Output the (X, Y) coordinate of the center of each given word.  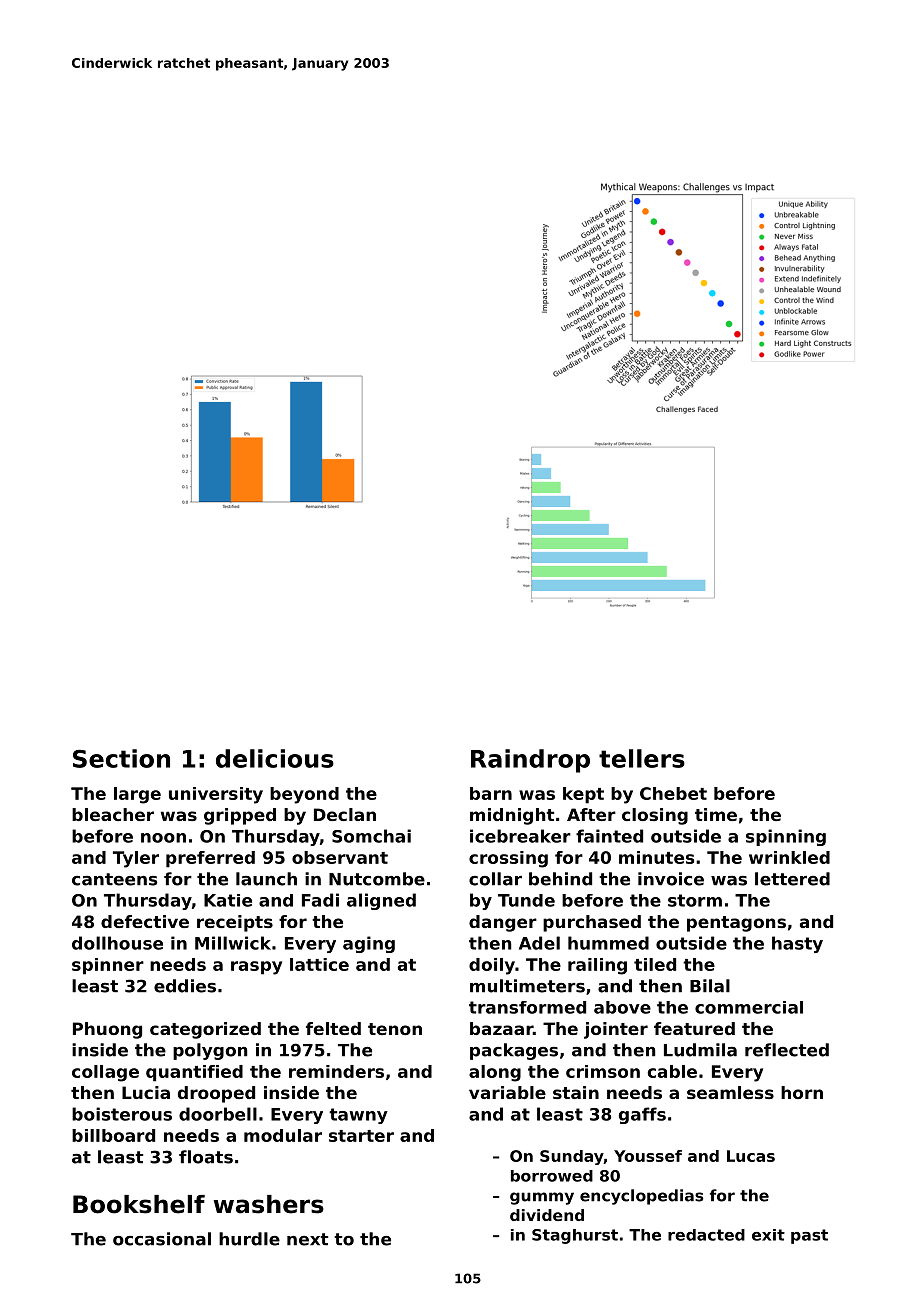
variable (507, 1092)
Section (121, 758)
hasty (797, 944)
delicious (275, 758)
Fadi (320, 900)
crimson (603, 1071)
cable (672, 1071)
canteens (114, 879)
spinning (786, 837)
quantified (194, 1073)
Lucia (146, 1092)
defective (145, 921)
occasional (162, 1239)
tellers (642, 758)
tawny (358, 1116)
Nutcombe (377, 879)
